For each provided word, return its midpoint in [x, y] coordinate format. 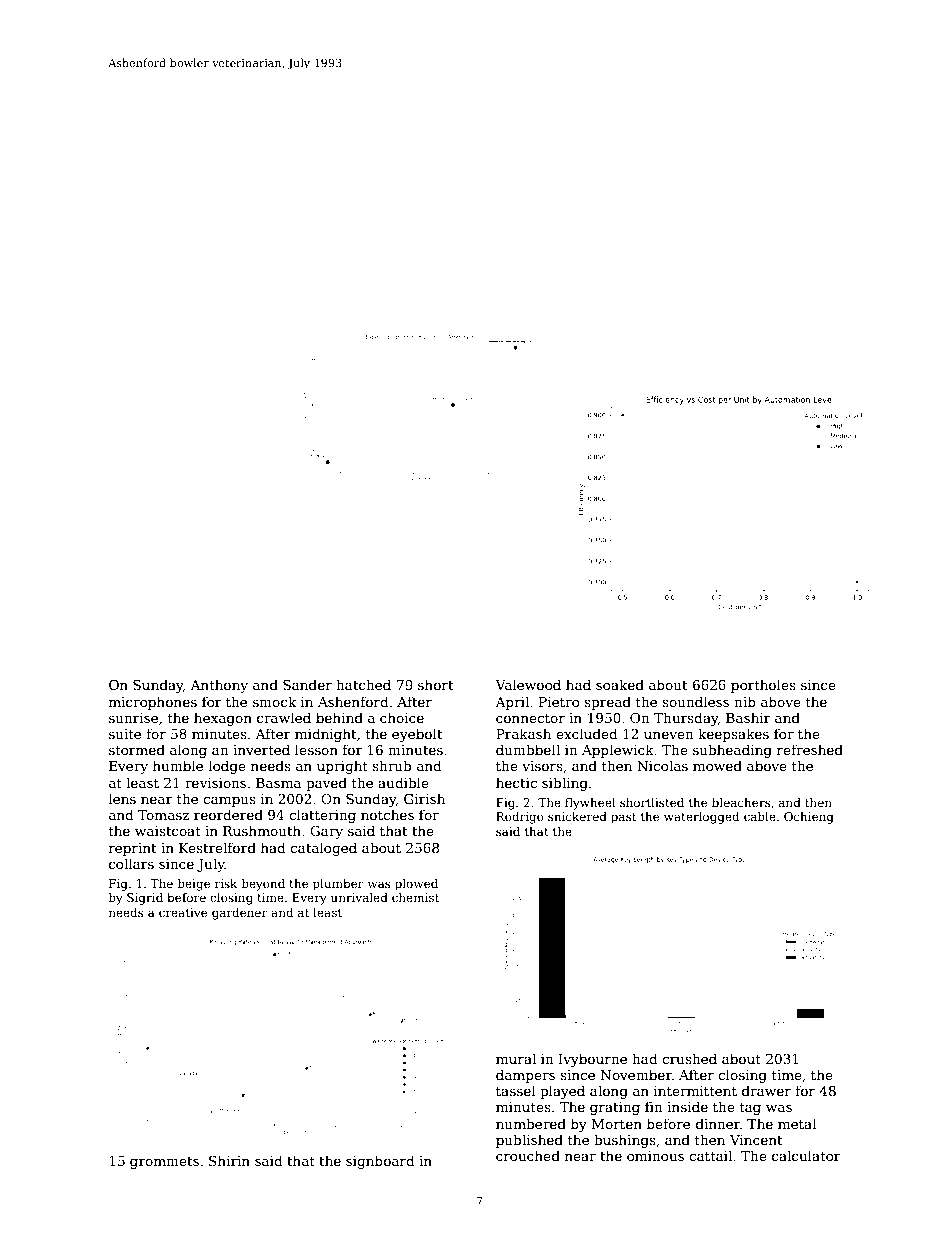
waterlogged [701, 818]
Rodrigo [520, 818]
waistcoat [168, 831]
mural [516, 1058]
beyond [263, 885]
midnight [326, 735]
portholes [763, 686]
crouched [528, 1155]
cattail [710, 1155]
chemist [415, 897]
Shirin [229, 1160]
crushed [689, 1058]
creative [183, 912]
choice [402, 717]
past [623, 818]
